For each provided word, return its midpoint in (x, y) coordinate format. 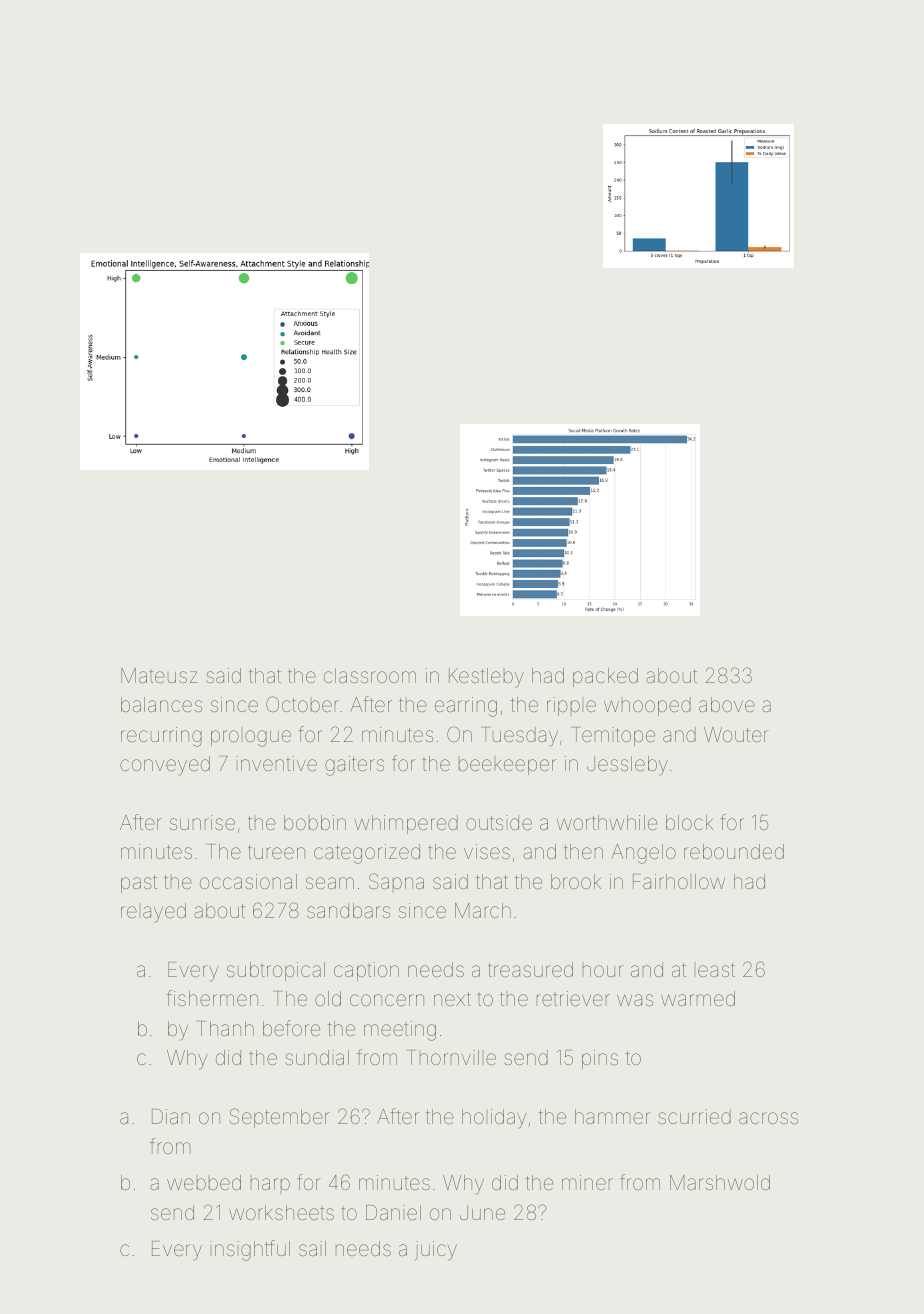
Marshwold (720, 1182)
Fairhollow (679, 881)
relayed (153, 913)
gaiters (354, 766)
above (727, 704)
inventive (276, 763)
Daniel (393, 1212)
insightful (250, 1250)
